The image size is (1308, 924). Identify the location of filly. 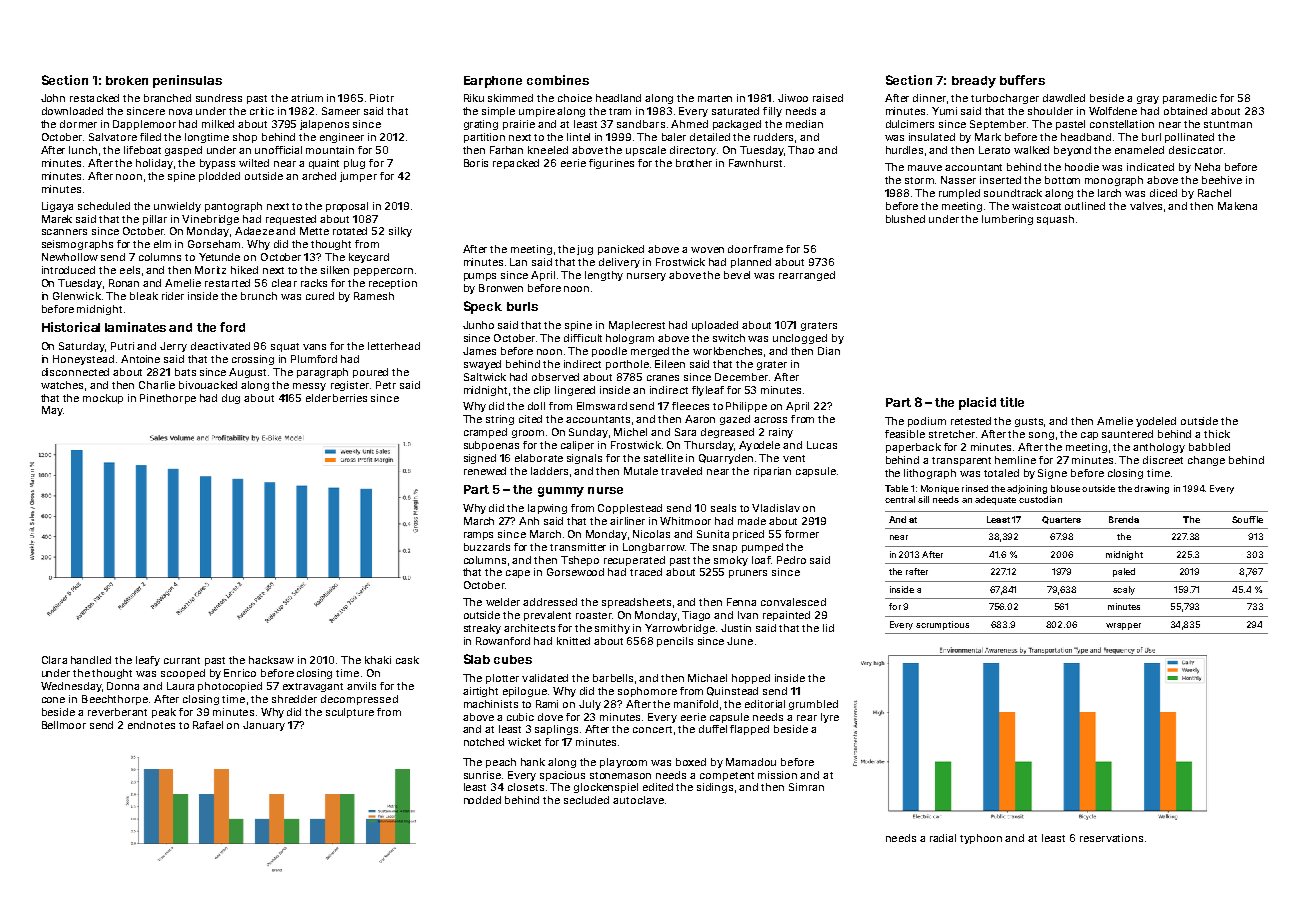
(772, 112).
